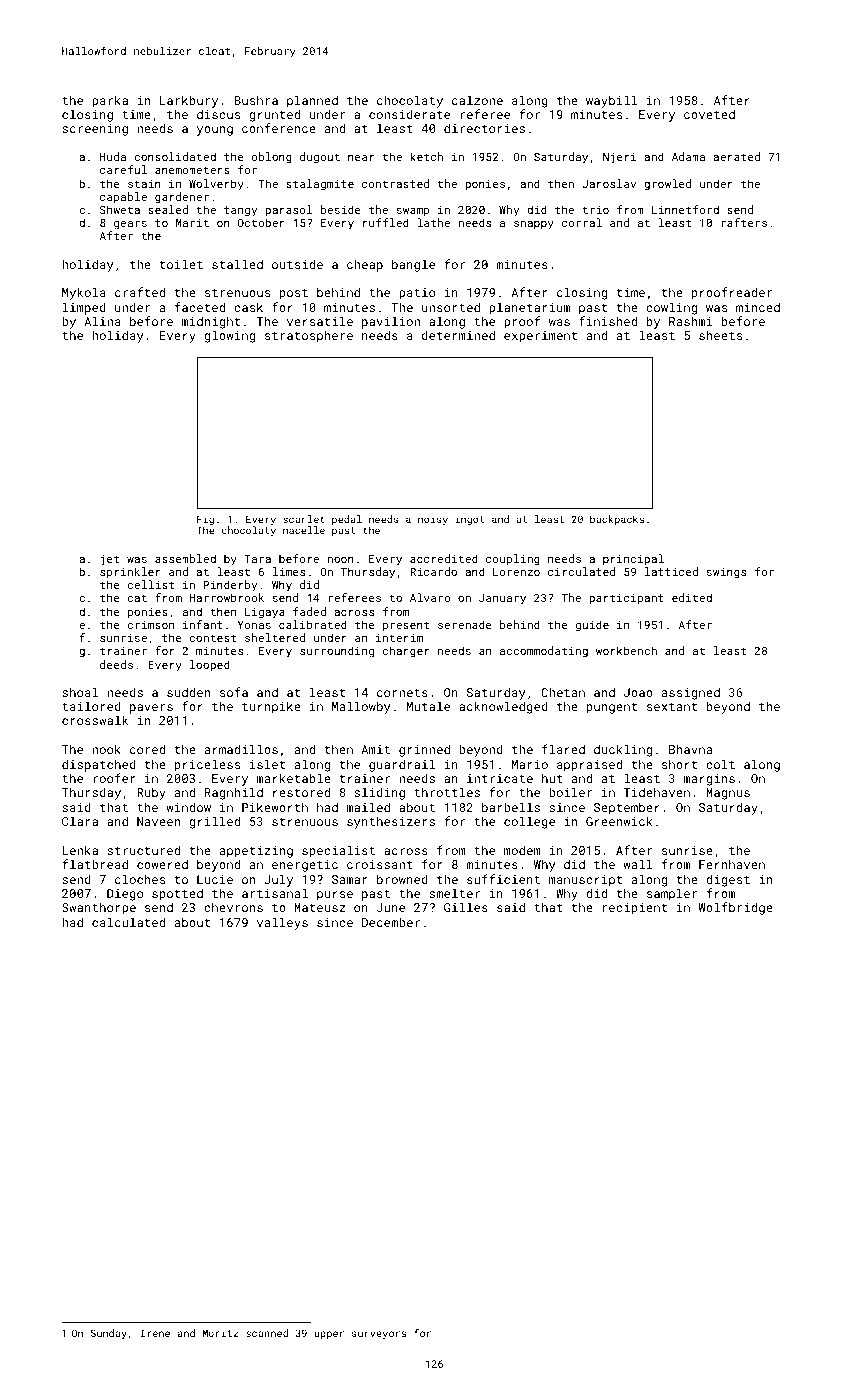 This image has height=1400, width=849. Describe the element at coordinates (391, 922) in the image. I see `December` at that location.
